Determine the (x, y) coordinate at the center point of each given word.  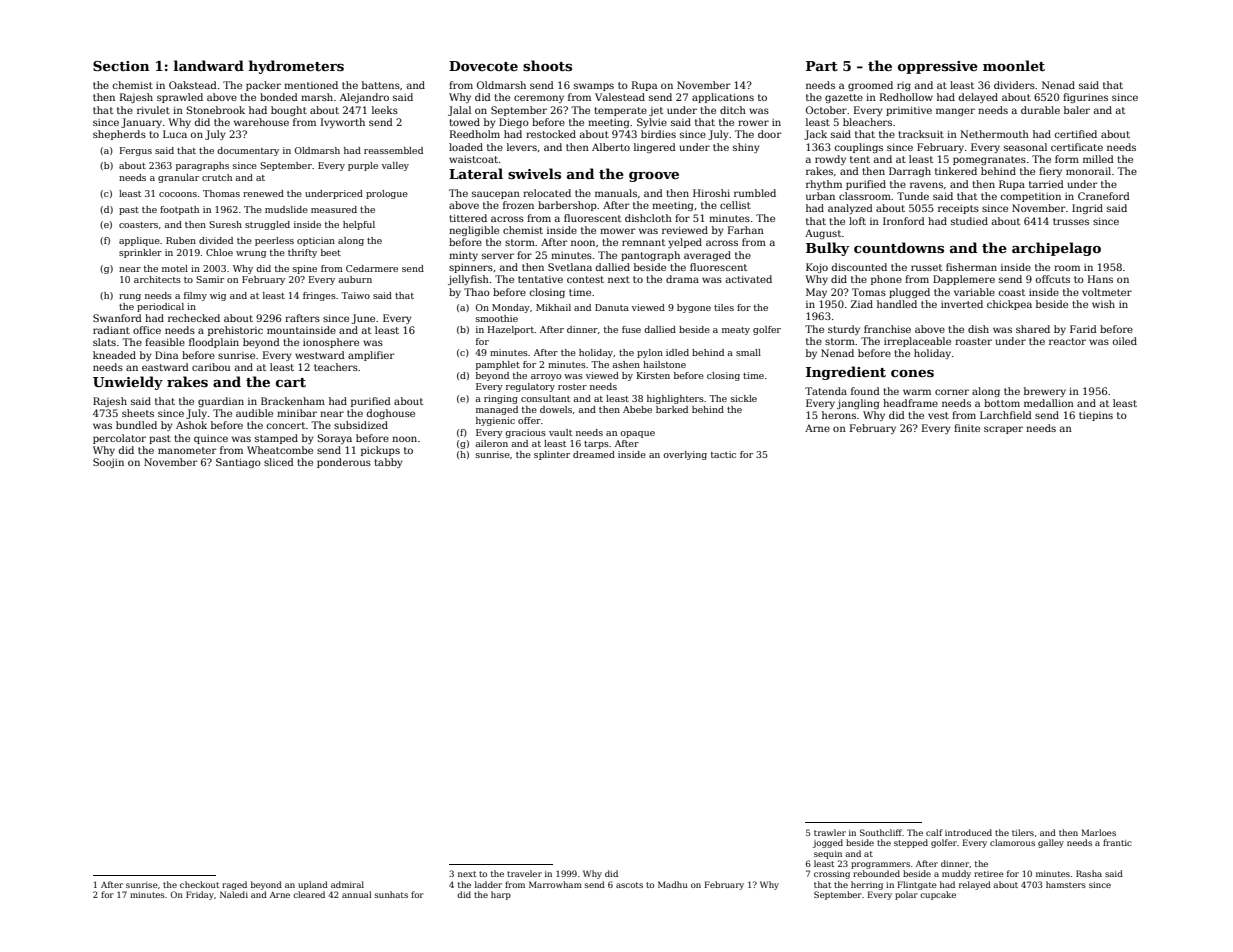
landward (209, 65)
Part (822, 66)
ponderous (344, 463)
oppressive (938, 67)
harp (501, 895)
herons (839, 415)
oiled (1125, 341)
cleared (309, 894)
